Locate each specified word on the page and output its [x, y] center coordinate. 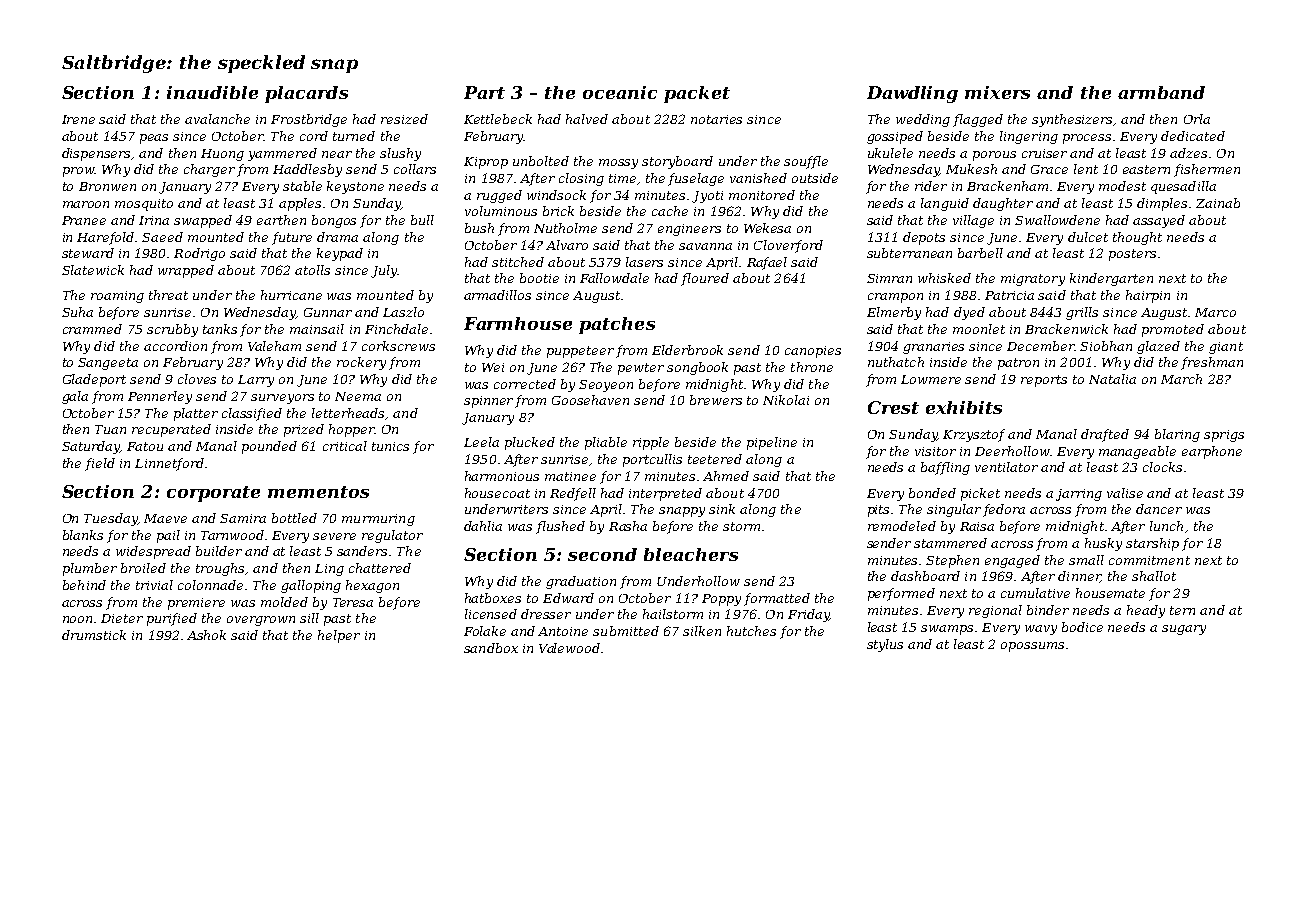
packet [697, 94]
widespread [153, 552]
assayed [1159, 221]
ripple [651, 443]
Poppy [721, 600]
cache [670, 211]
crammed [92, 329]
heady [1146, 611]
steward [88, 253]
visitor [935, 451]
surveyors [282, 399]
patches [617, 325]
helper [339, 636]
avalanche [217, 119]
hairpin [1148, 296]
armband [1161, 92]
